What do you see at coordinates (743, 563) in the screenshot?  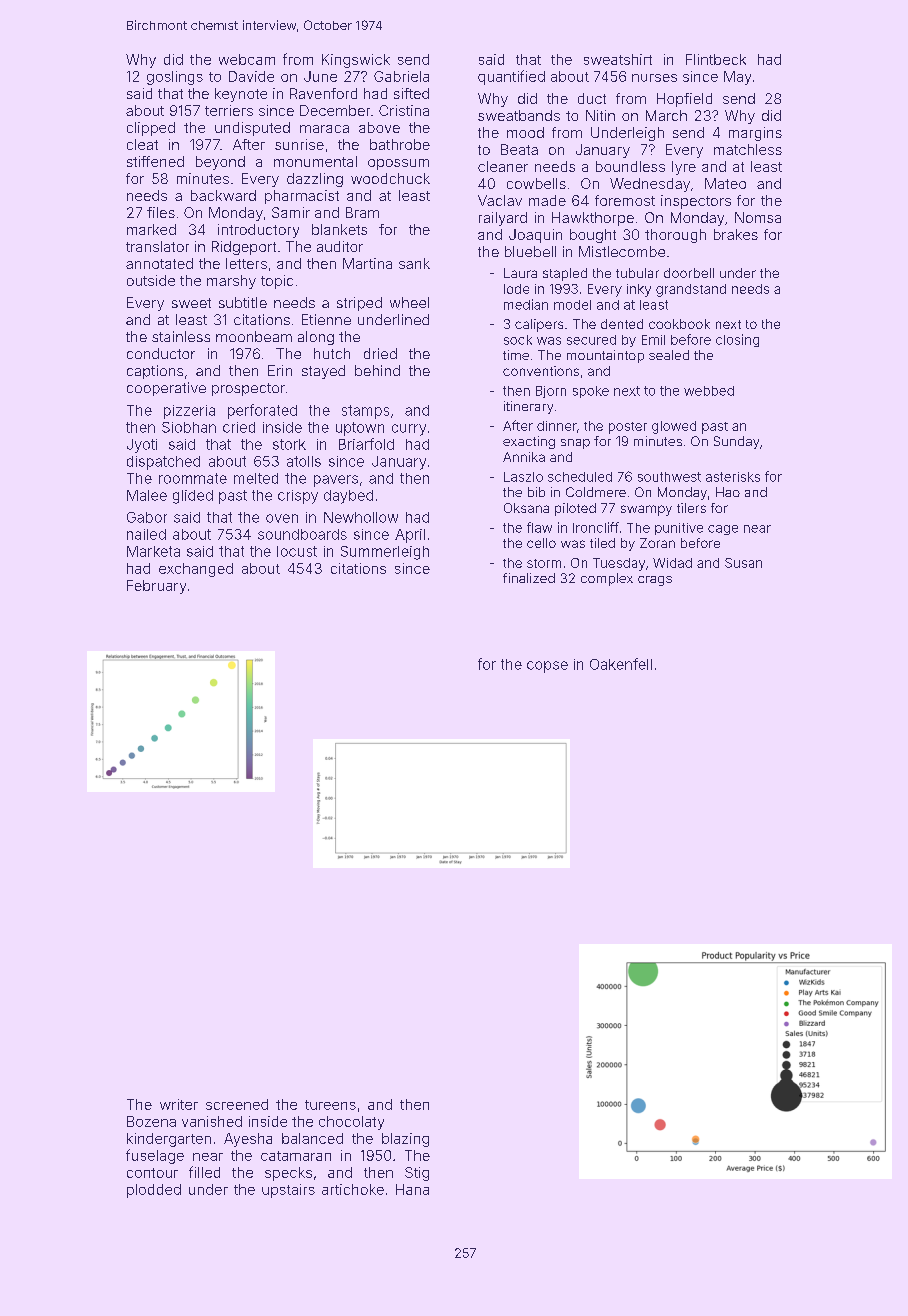 I see `Susan` at bounding box center [743, 563].
